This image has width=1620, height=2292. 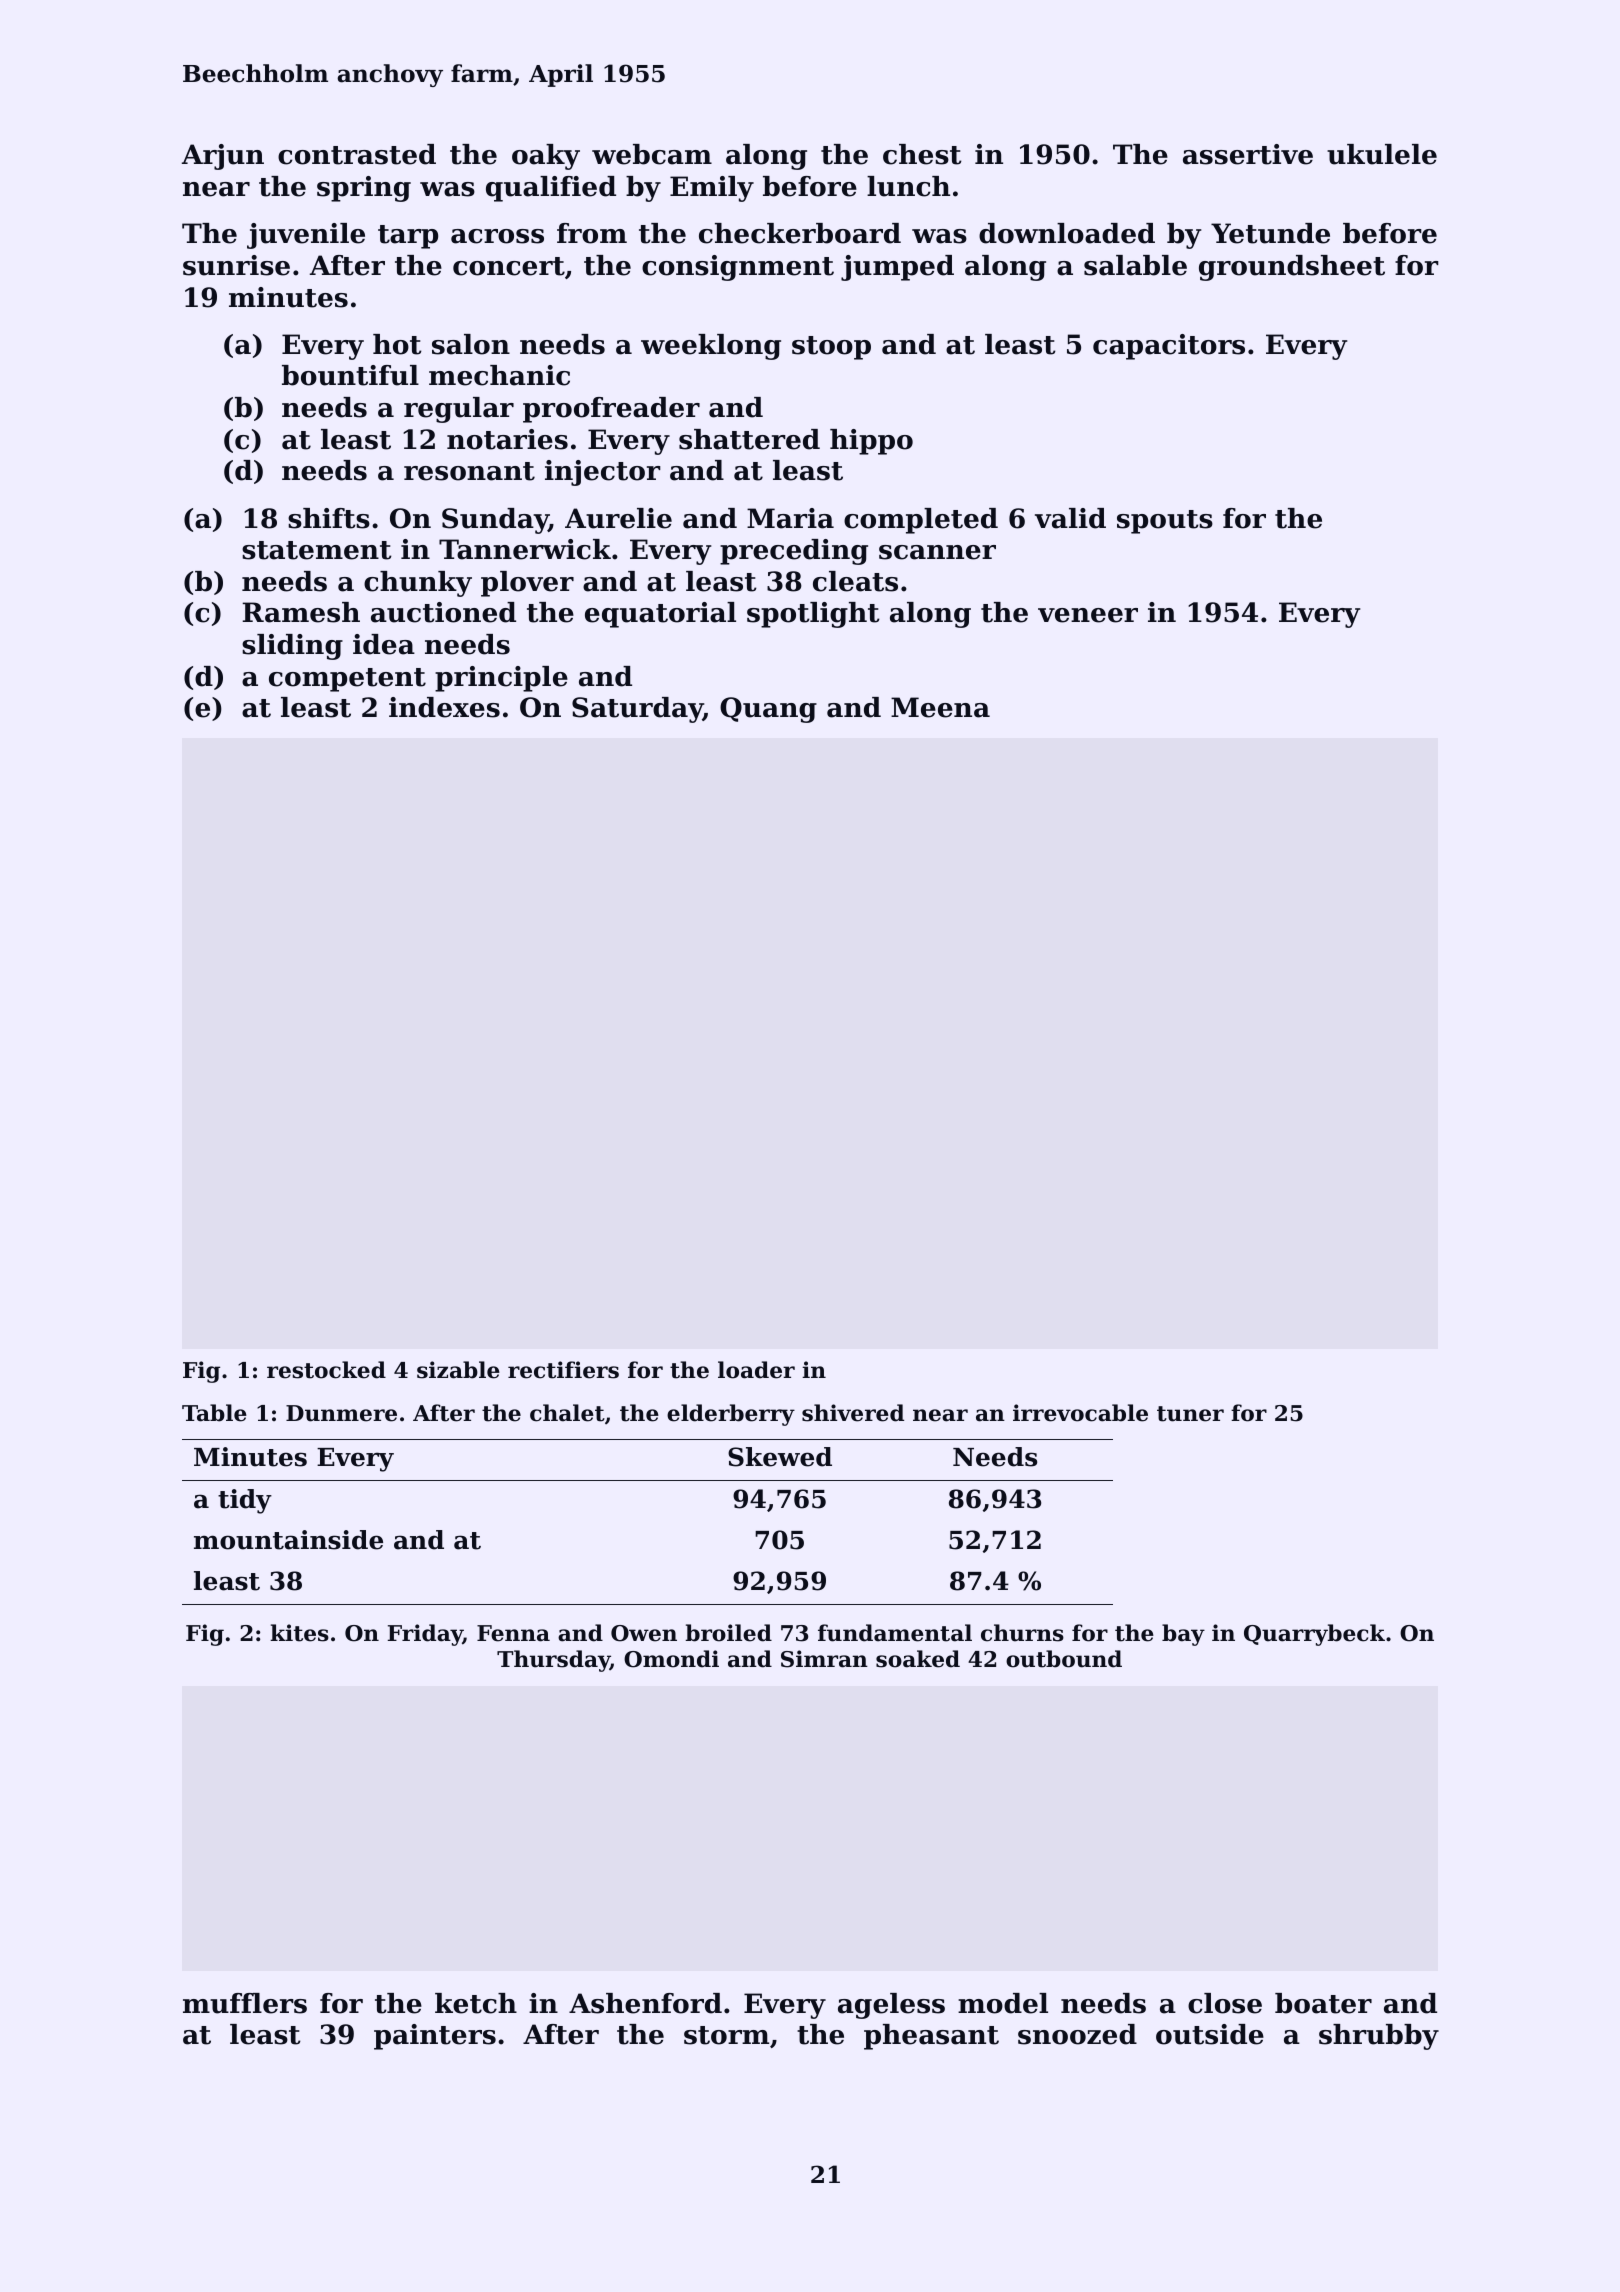 What do you see at coordinates (1080, 1413) in the image?
I see `irrevocable` at bounding box center [1080, 1413].
